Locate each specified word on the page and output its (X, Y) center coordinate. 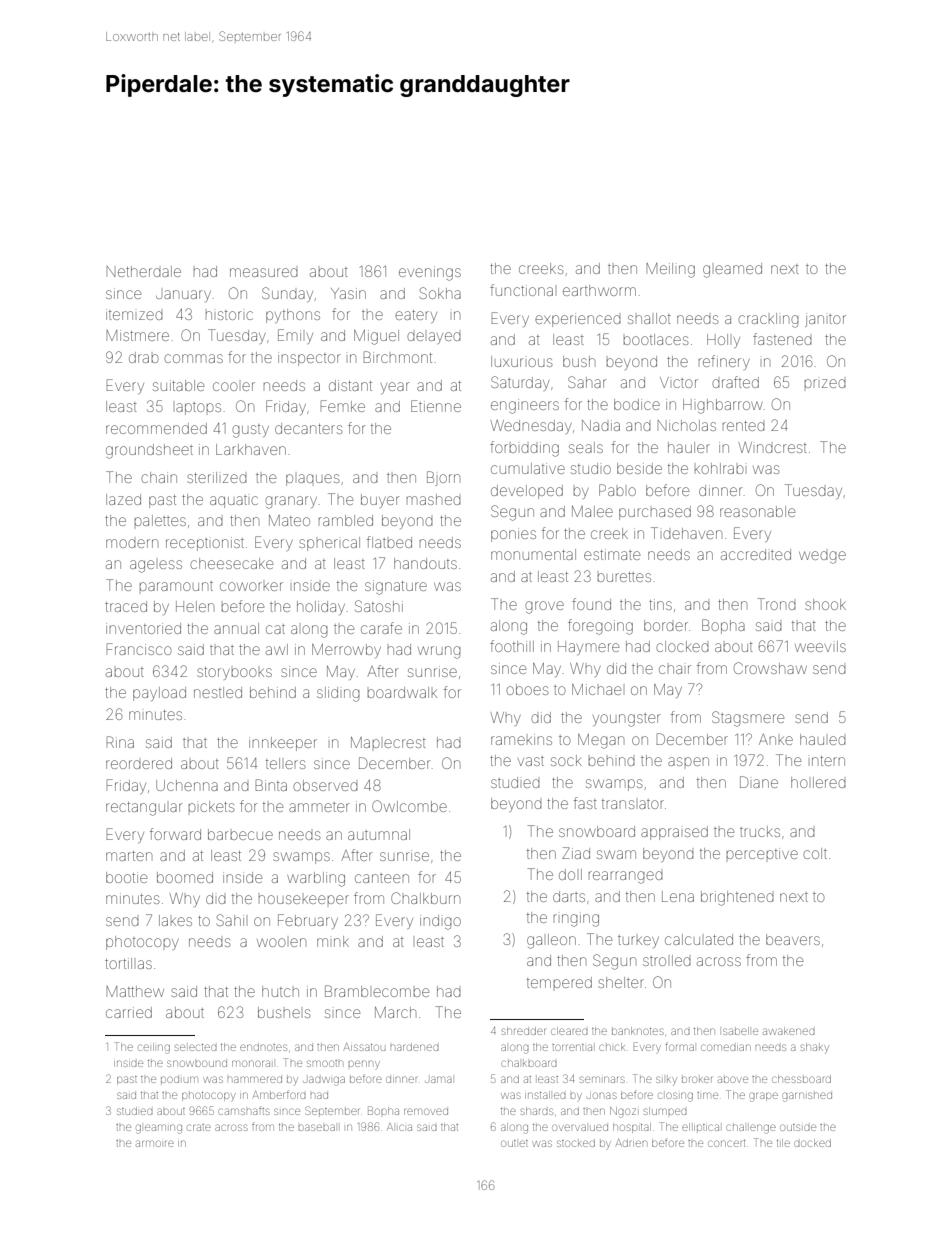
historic (229, 315)
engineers (525, 406)
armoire (155, 1143)
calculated (699, 939)
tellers (285, 763)
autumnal (379, 834)
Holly (723, 341)
